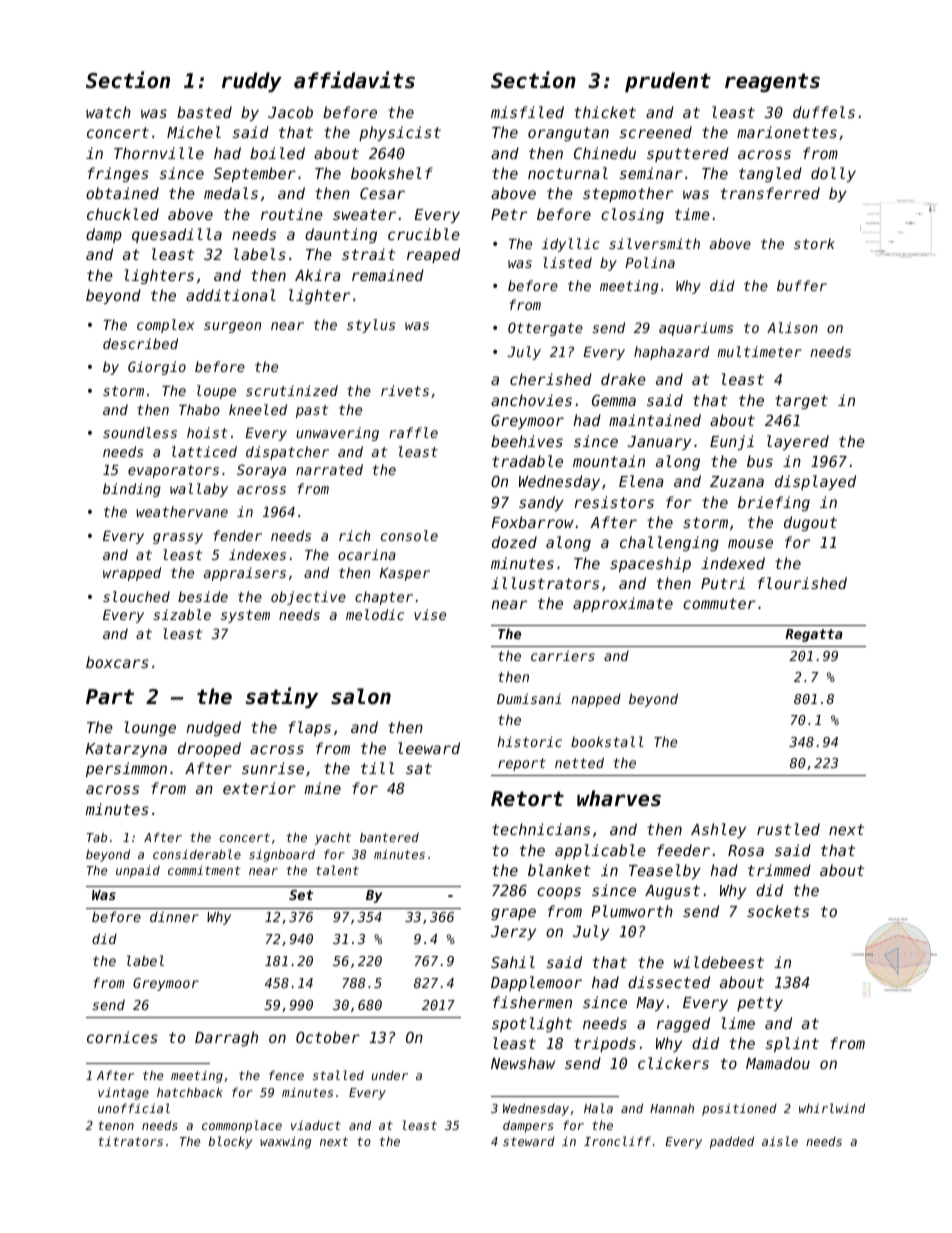 This document has width=952, height=1233. I want to click on affidavits, so click(354, 80).
